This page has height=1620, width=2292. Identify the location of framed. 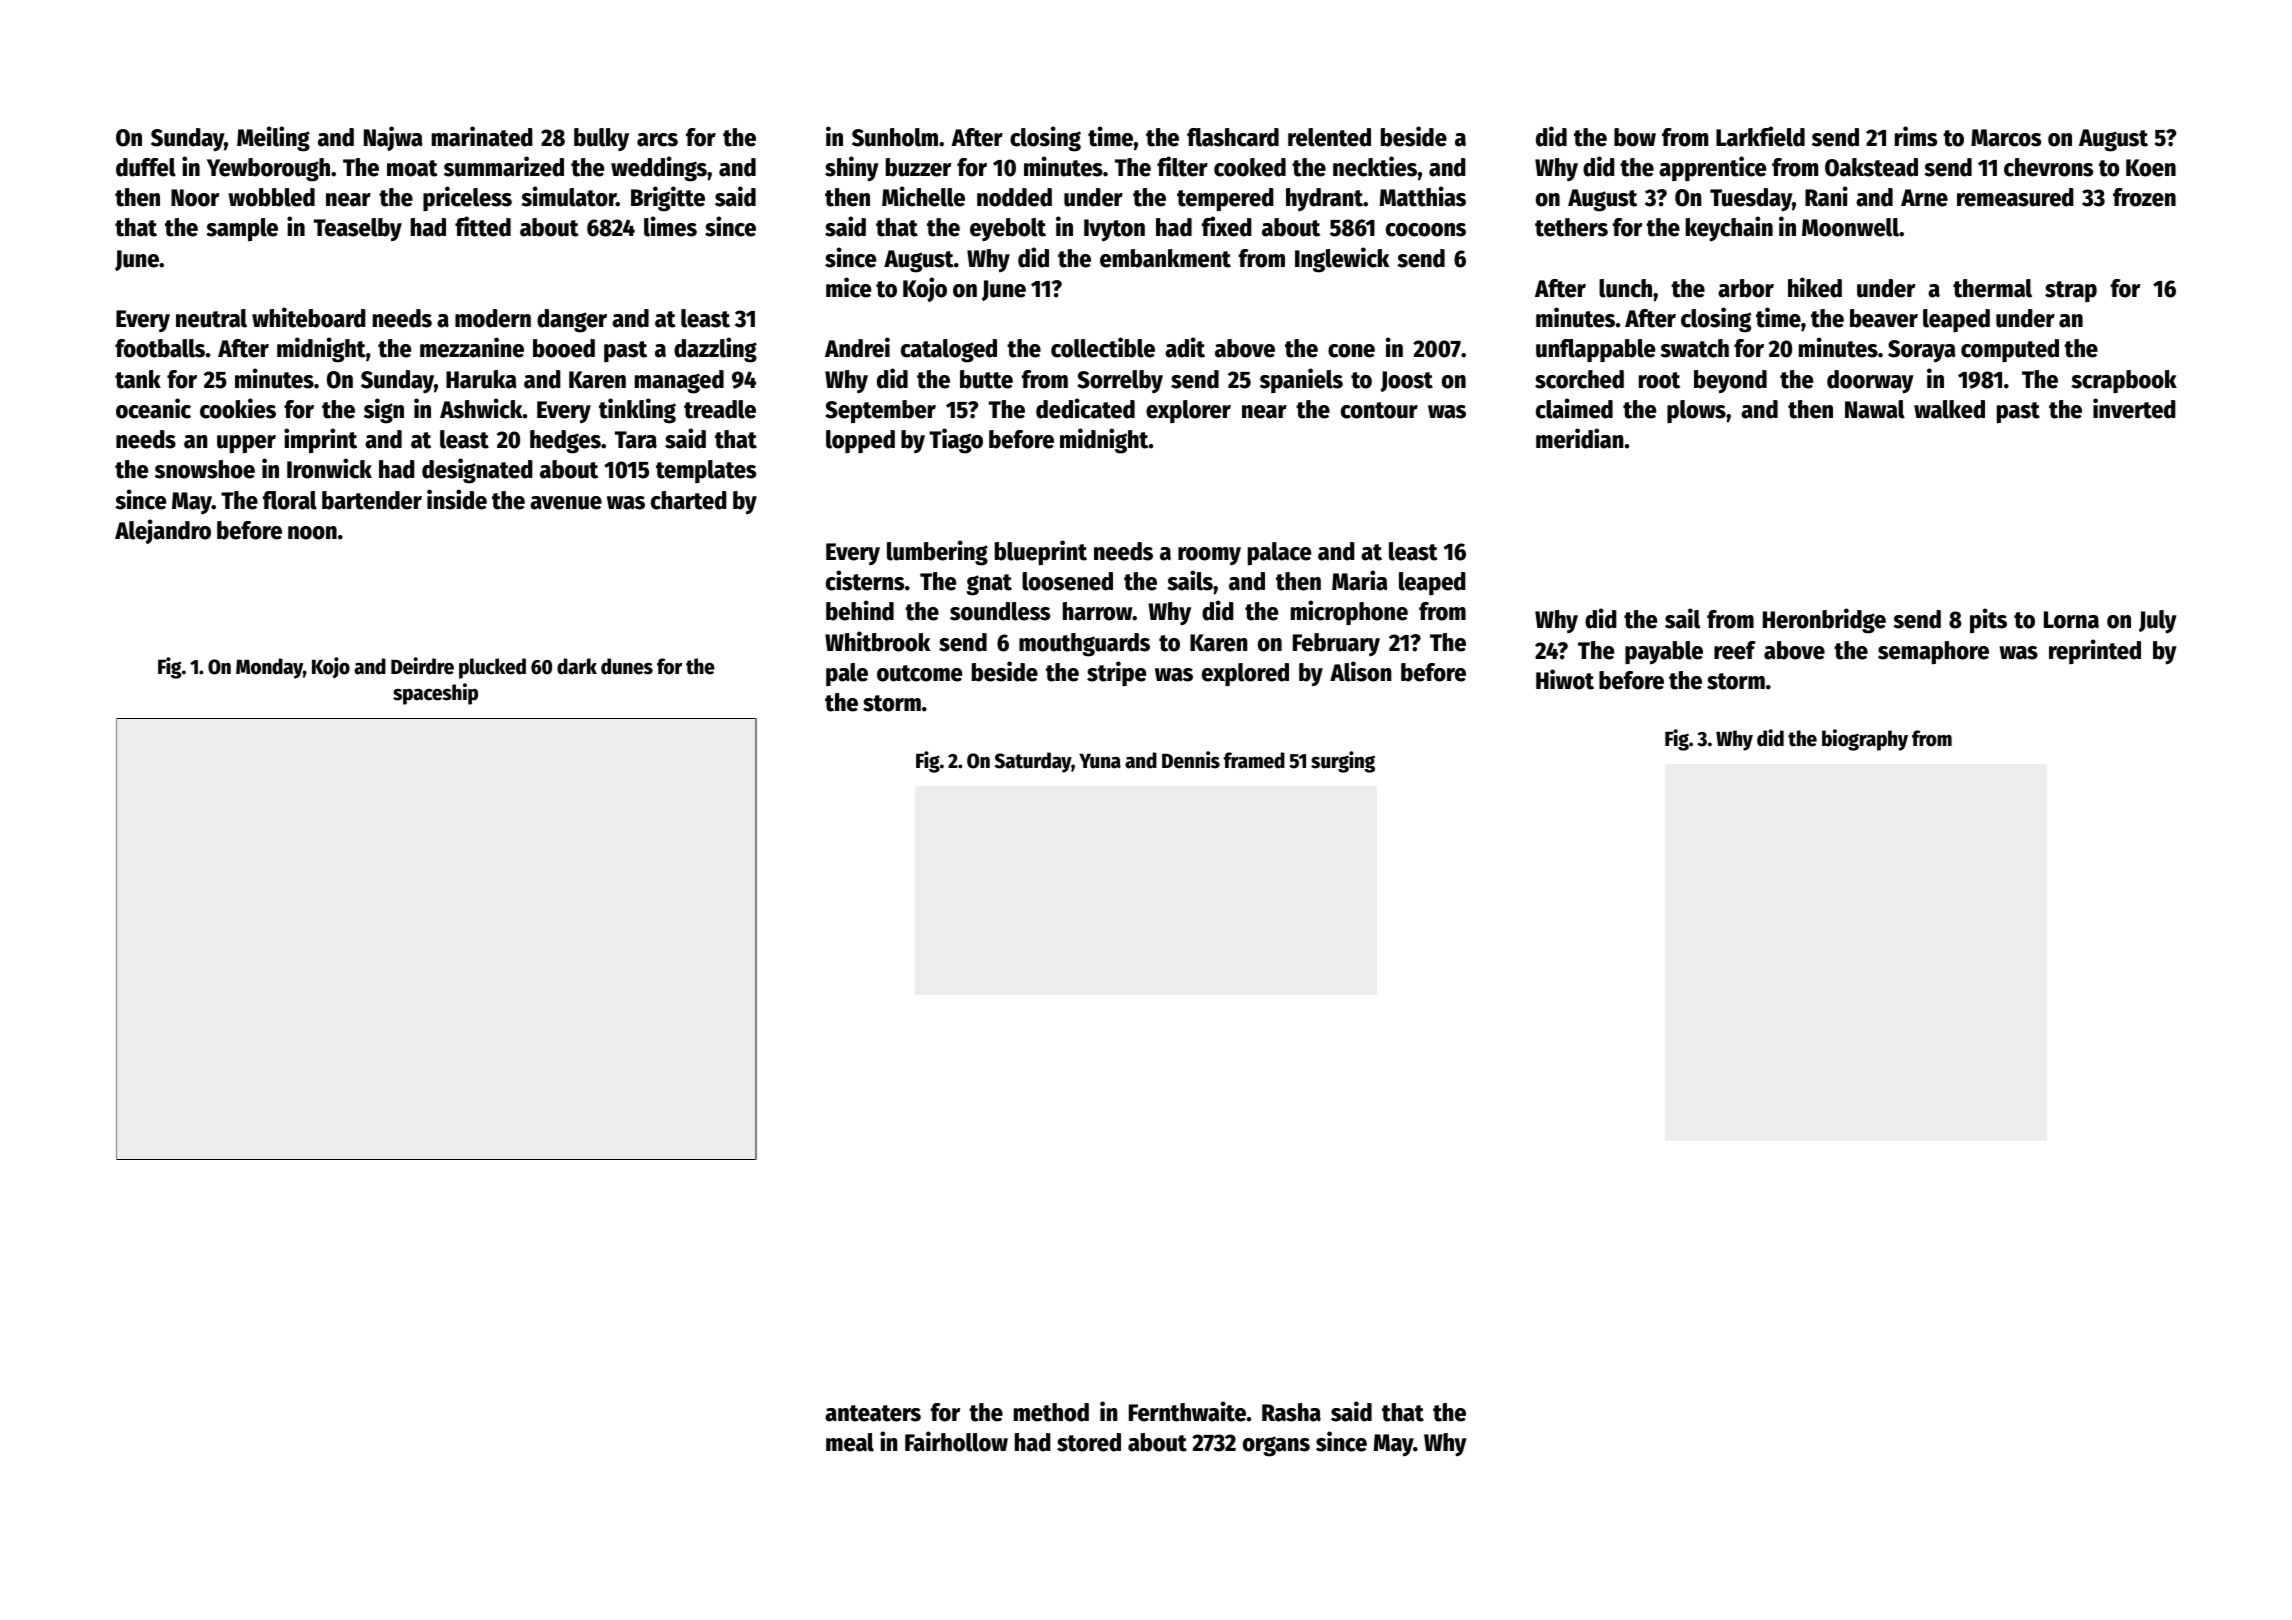
(1254, 760).
